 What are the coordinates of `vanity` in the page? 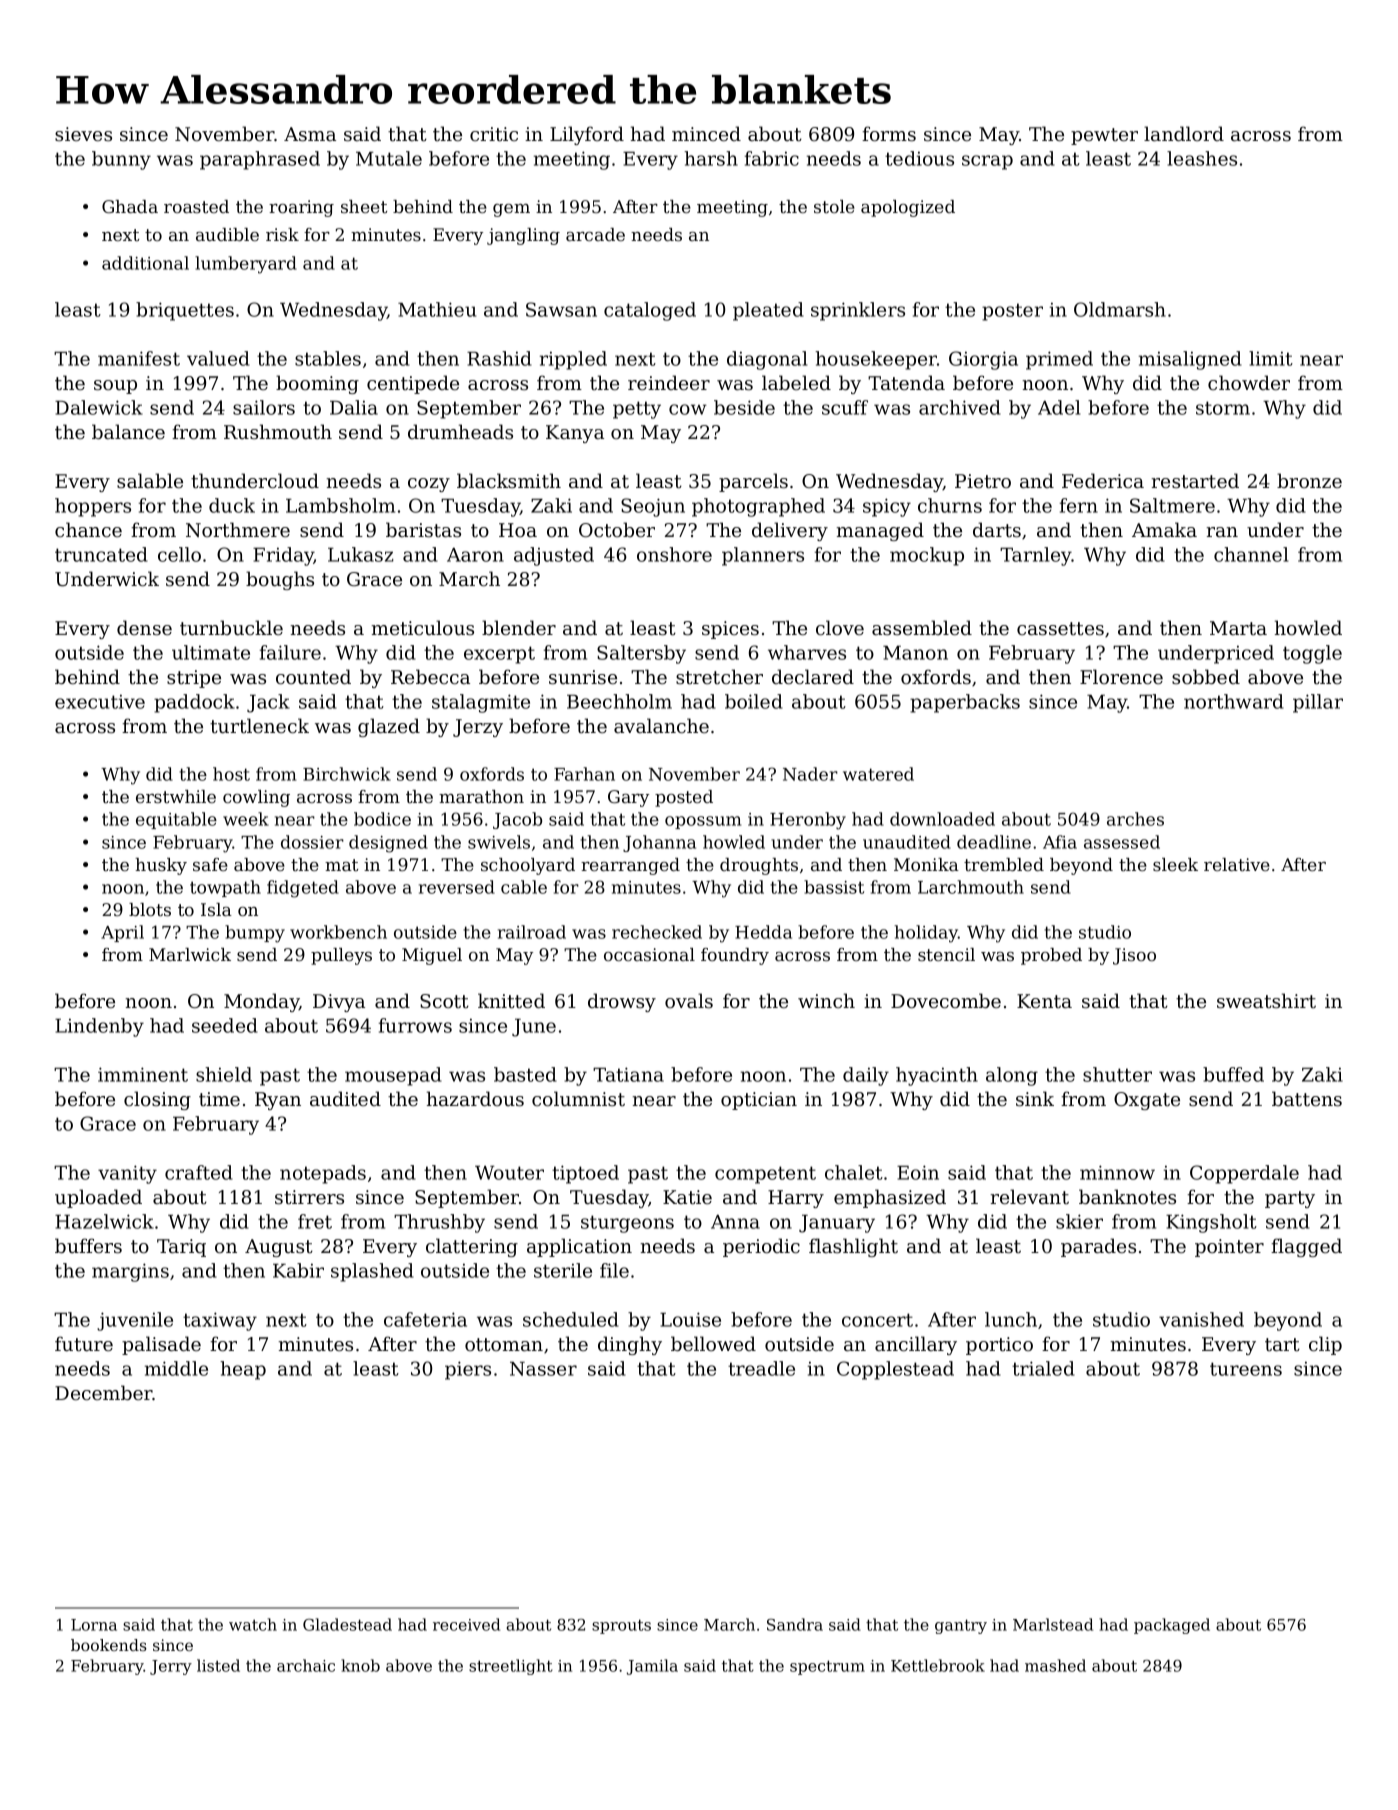 It's located at (127, 1174).
